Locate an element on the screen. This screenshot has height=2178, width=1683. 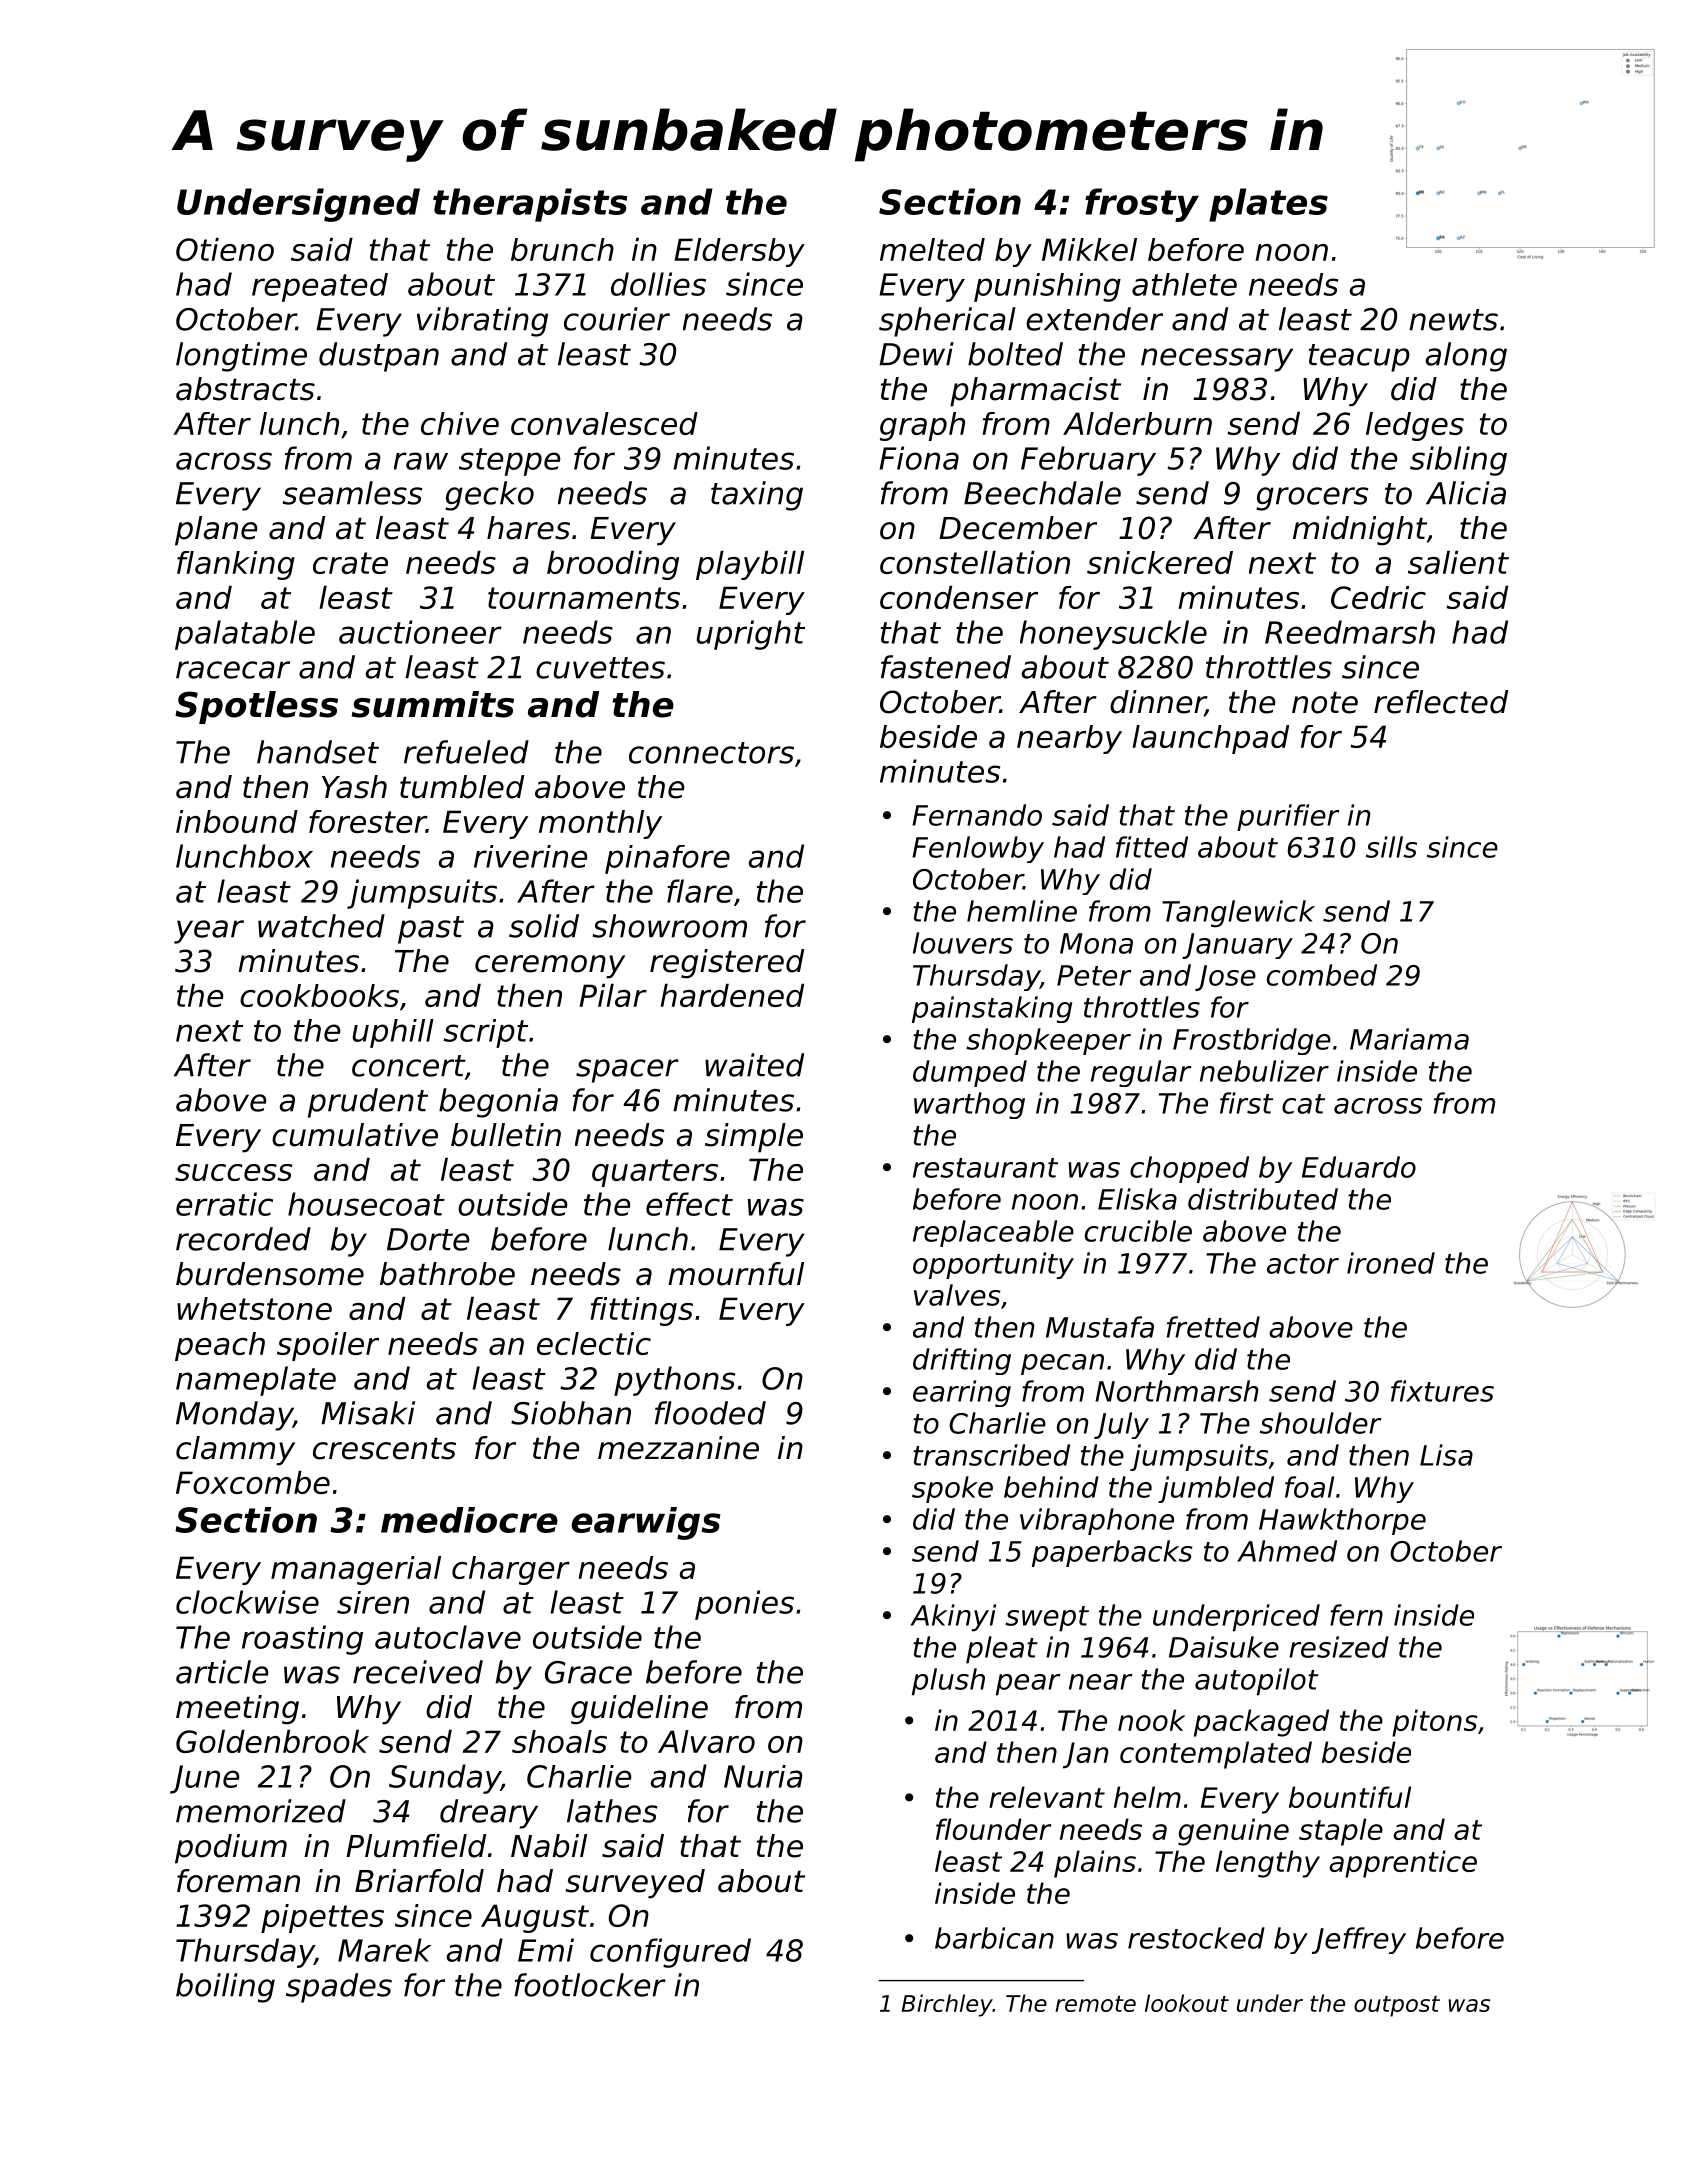
vibraphone is located at coordinates (1097, 1521).
